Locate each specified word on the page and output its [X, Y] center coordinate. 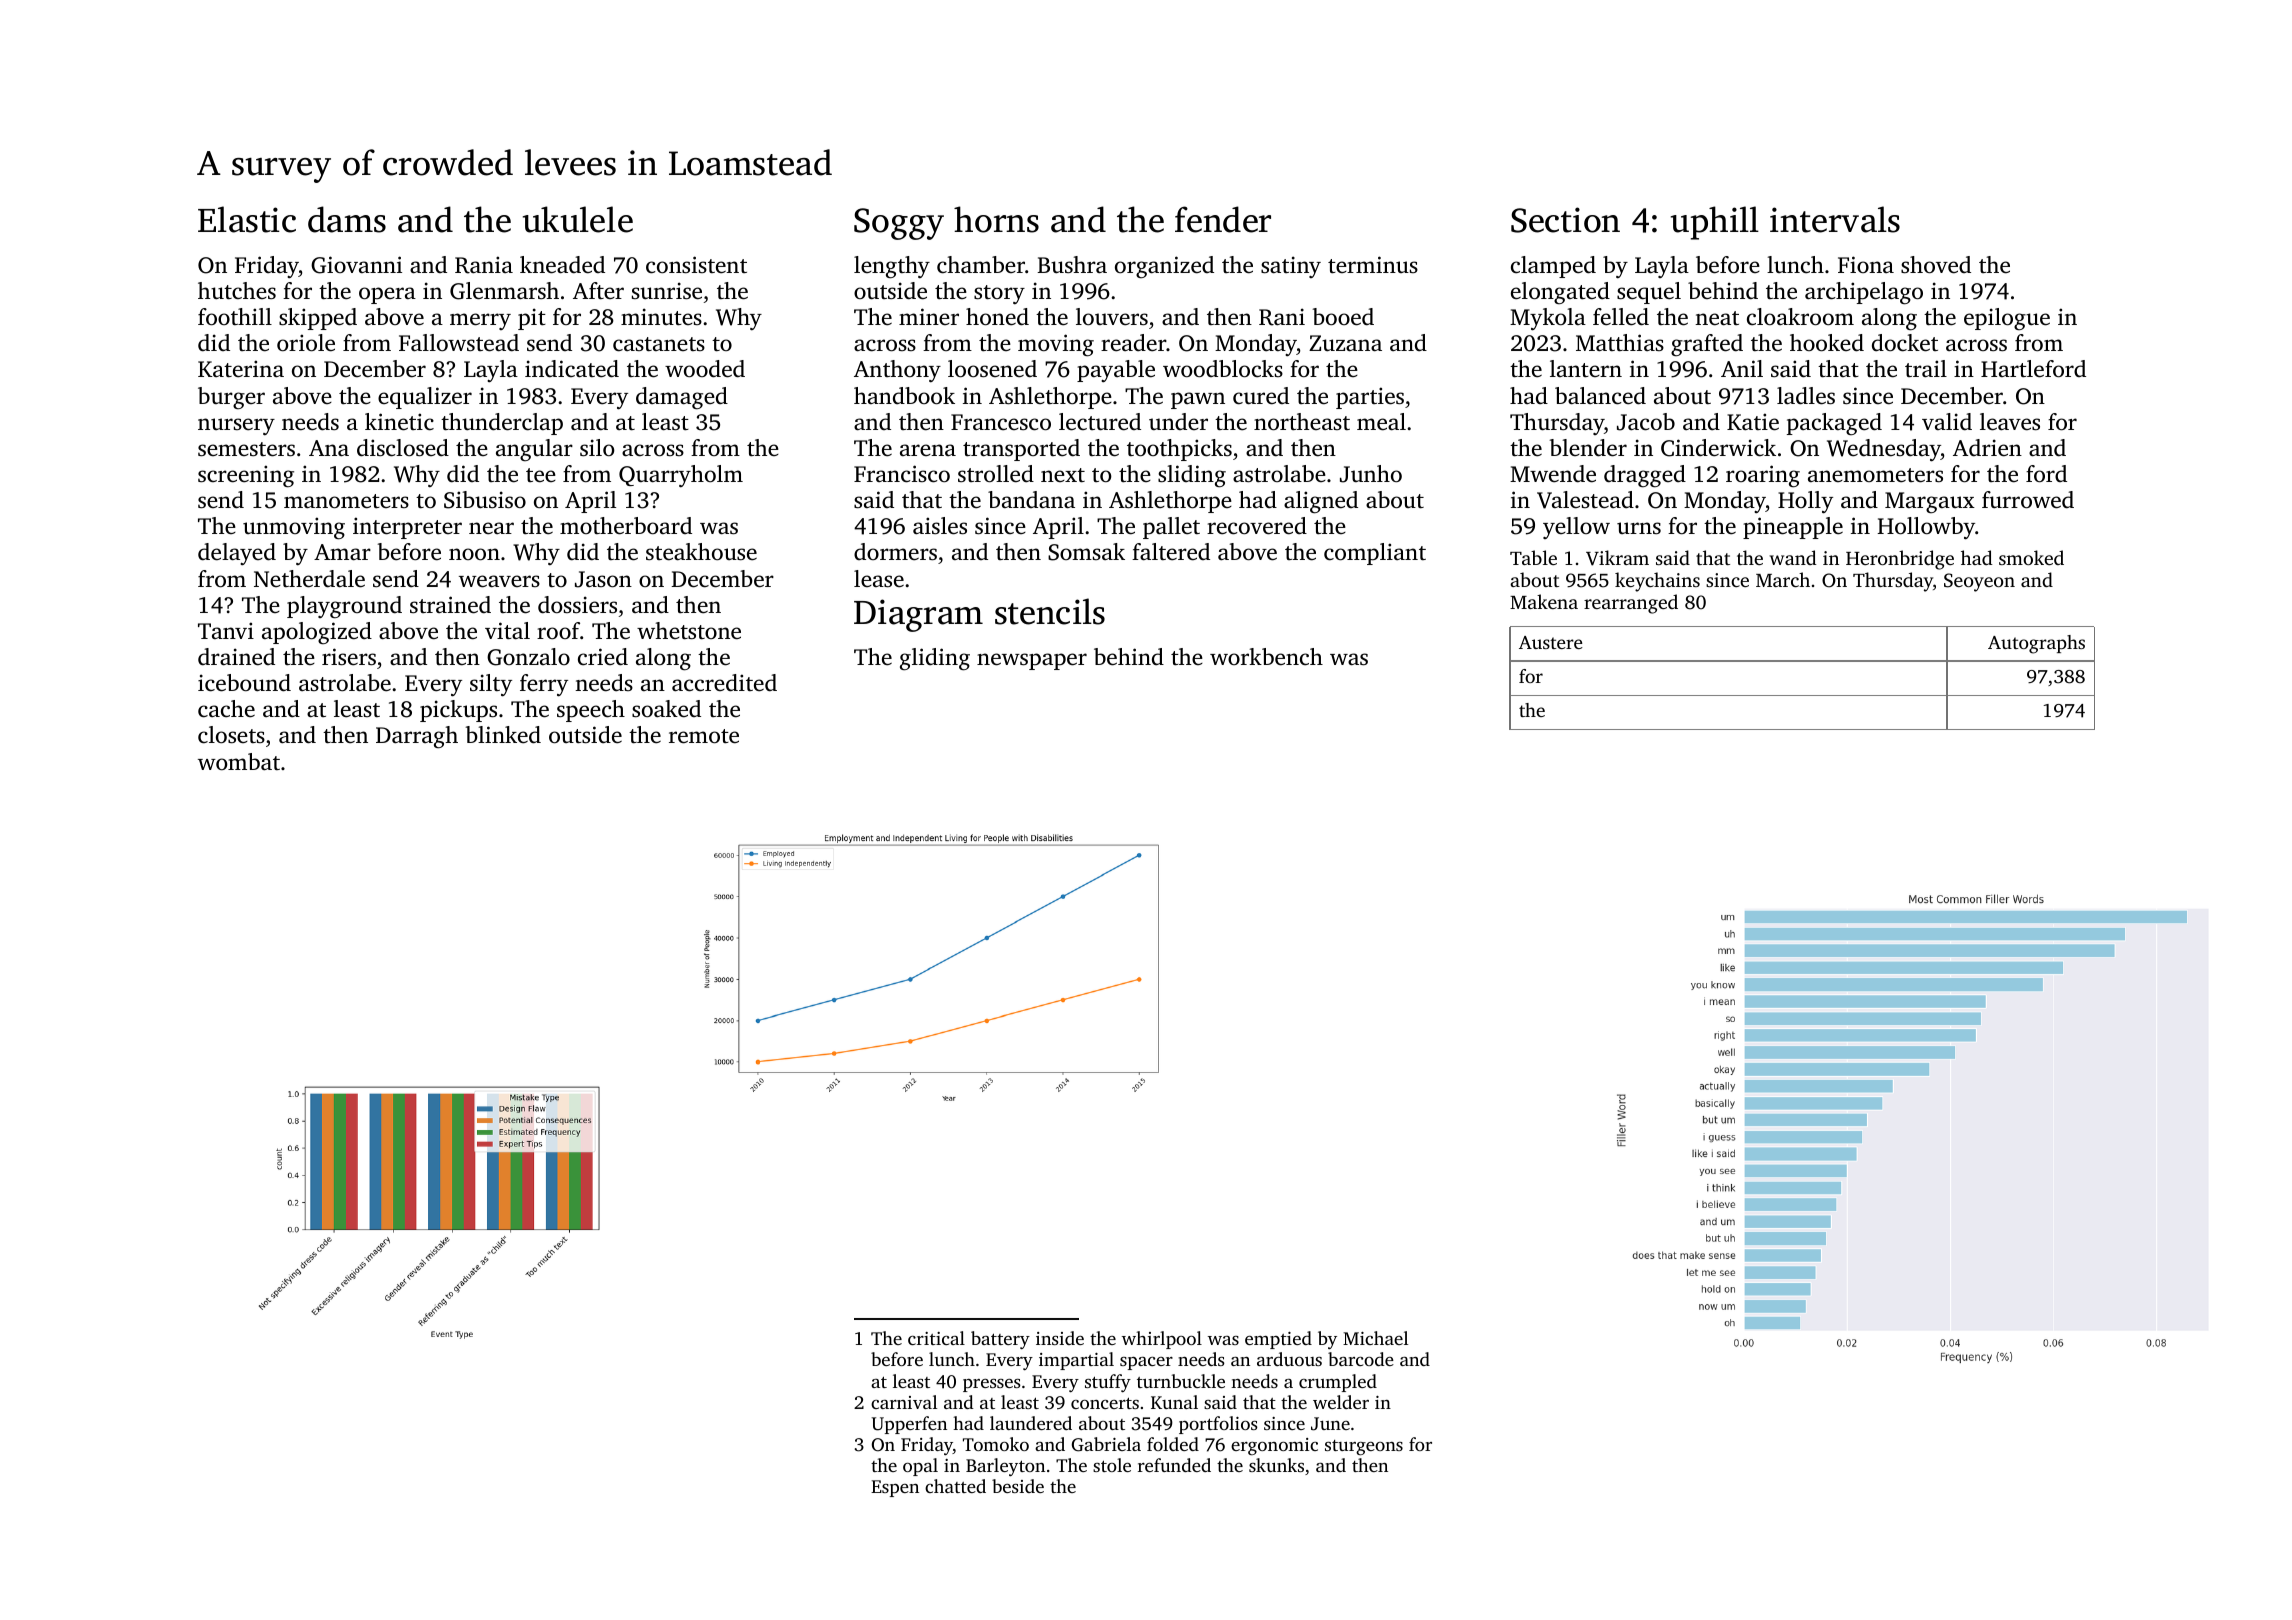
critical [936, 1338]
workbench [1266, 657]
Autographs [2036, 644]
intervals [1835, 219]
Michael [1375, 1338]
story [999, 295]
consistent [696, 265]
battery [1000, 1340]
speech [591, 711]
